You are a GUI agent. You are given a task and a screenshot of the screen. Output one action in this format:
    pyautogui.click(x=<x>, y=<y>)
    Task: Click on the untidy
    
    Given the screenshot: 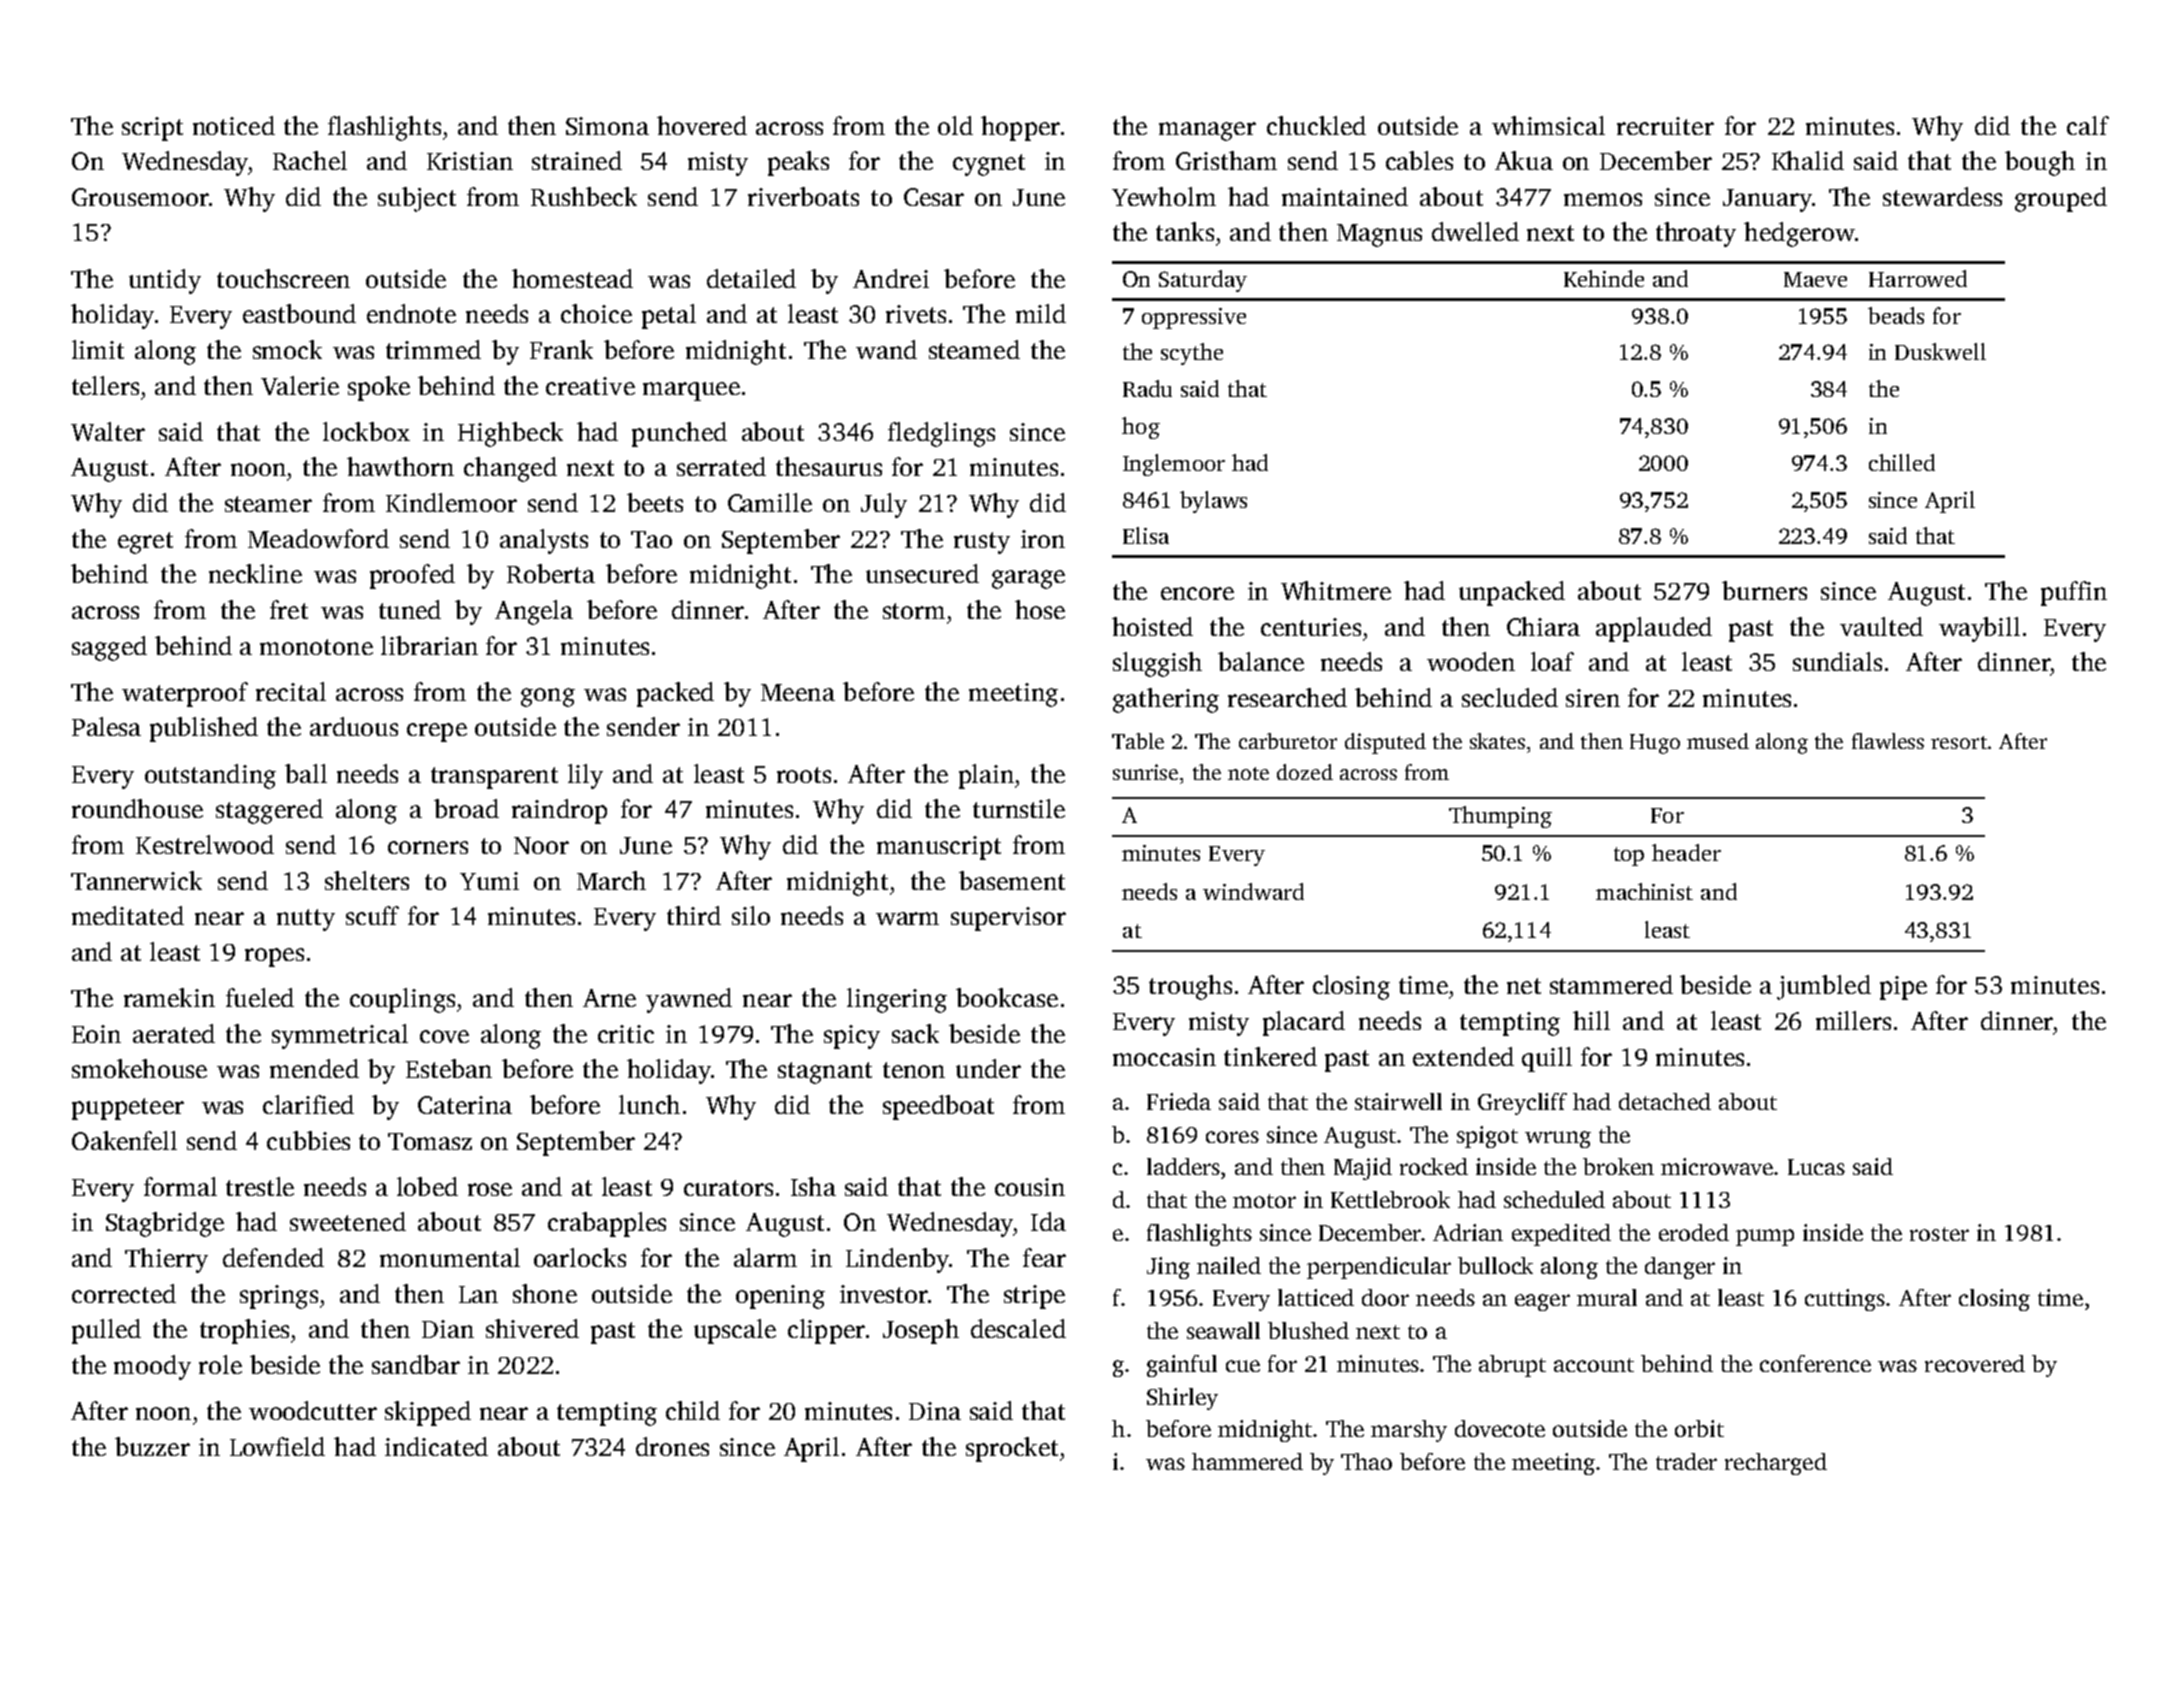 What is the action you would take?
    pyautogui.click(x=165, y=281)
